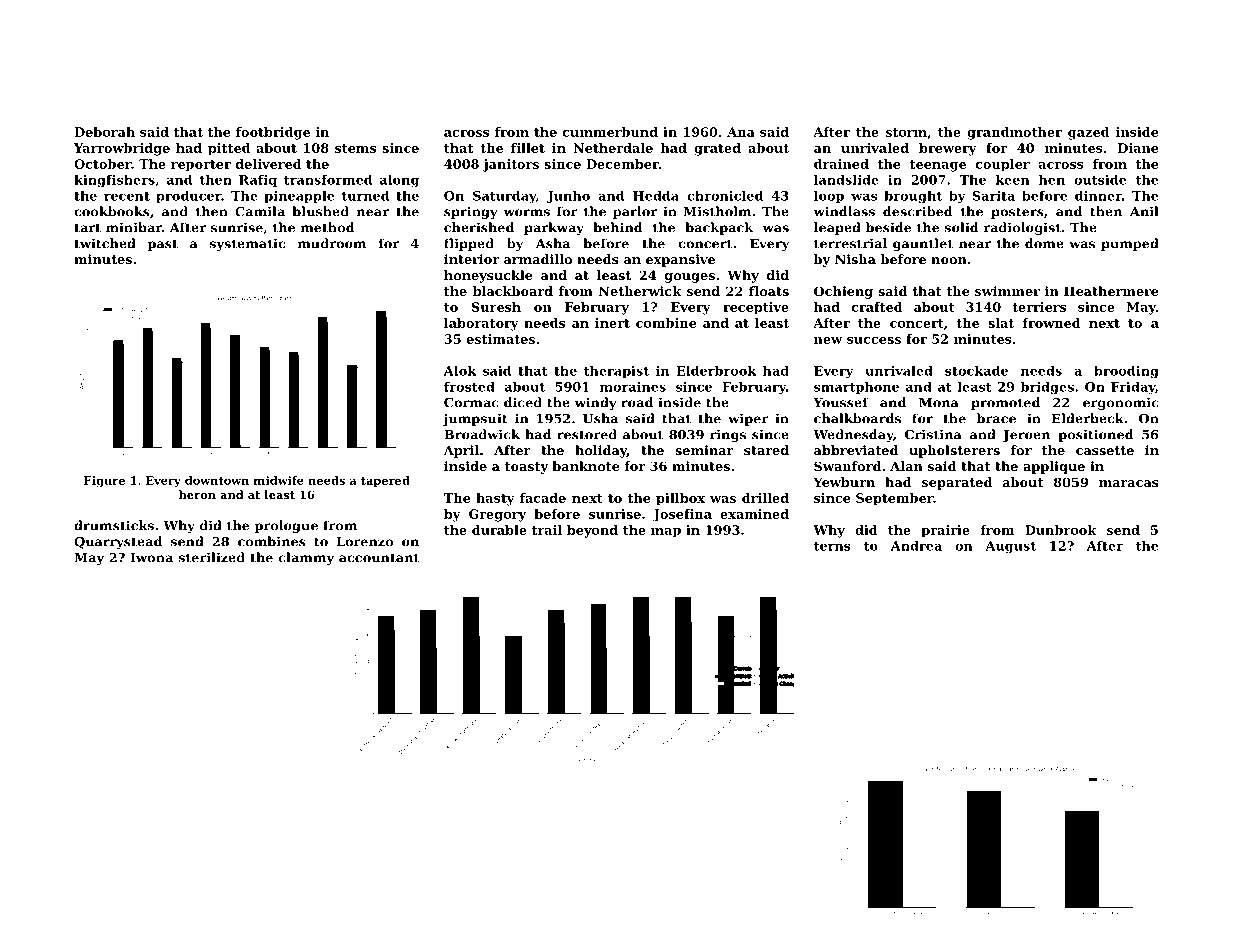 The height and width of the document is (952, 1233). Describe the element at coordinates (355, 148) in the document. I see `stems` at that location.
